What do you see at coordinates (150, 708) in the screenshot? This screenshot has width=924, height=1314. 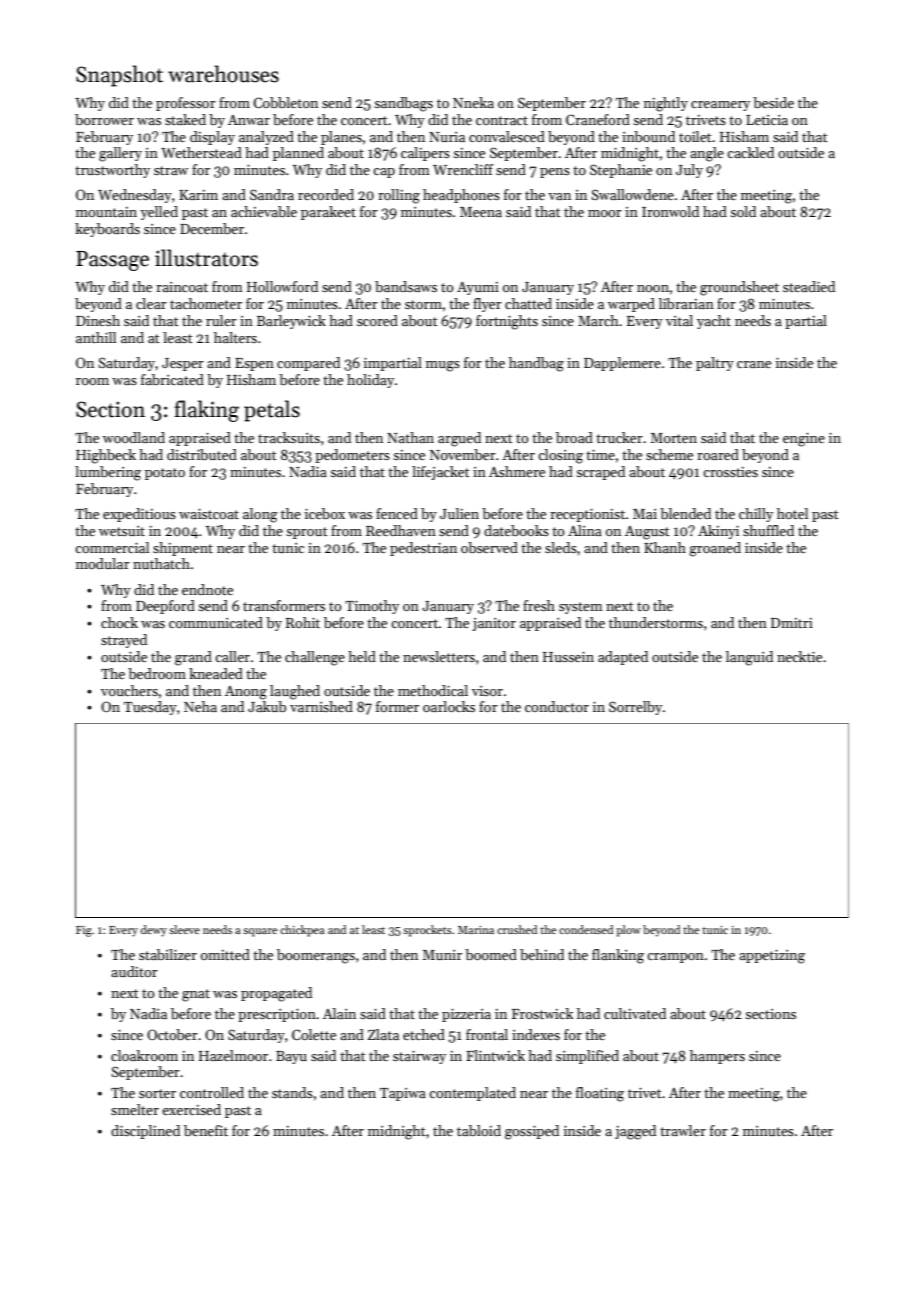 I see `Tuesday` at bounding box center [150, 708].
